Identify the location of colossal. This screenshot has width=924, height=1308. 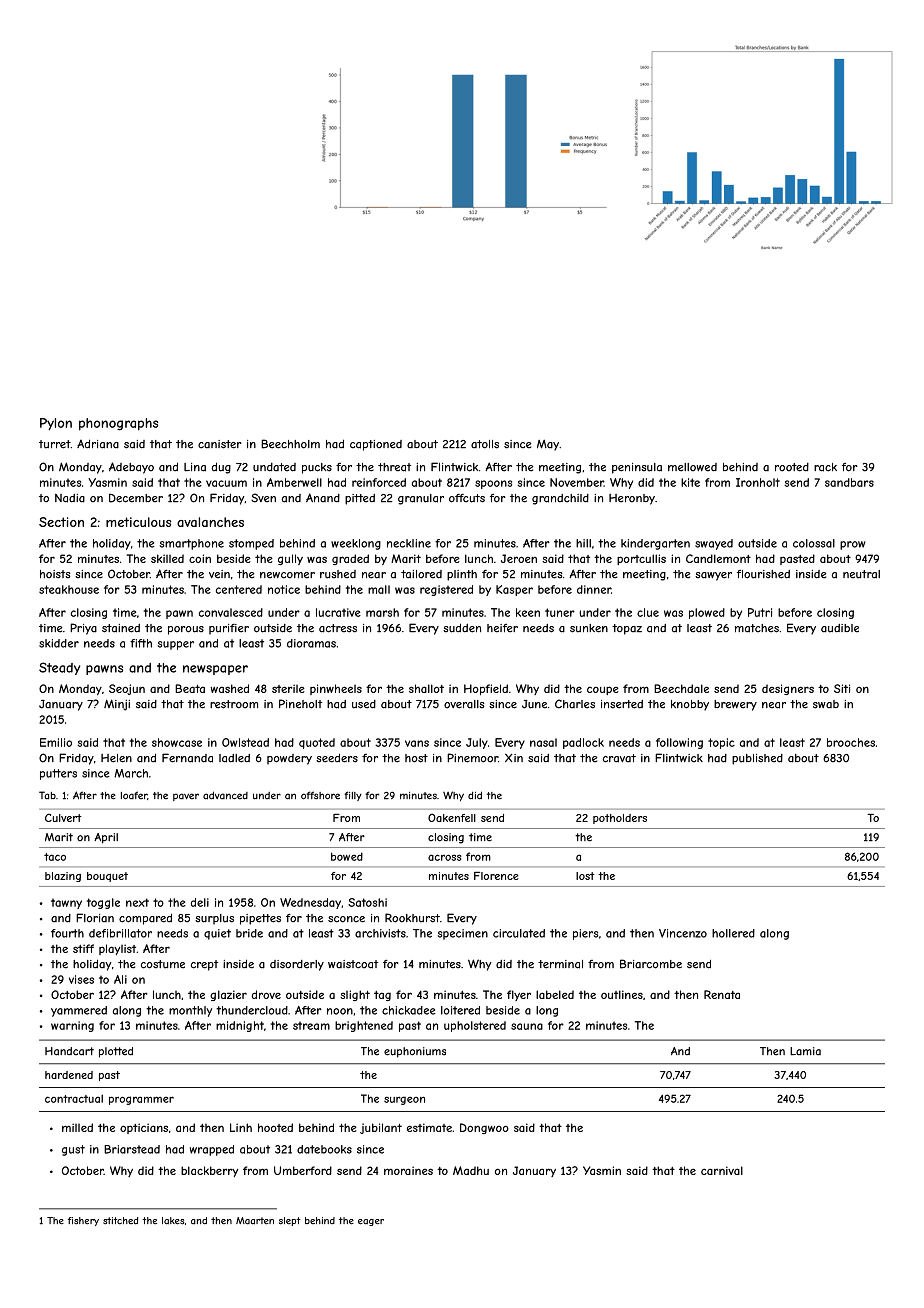
(814, 543).
